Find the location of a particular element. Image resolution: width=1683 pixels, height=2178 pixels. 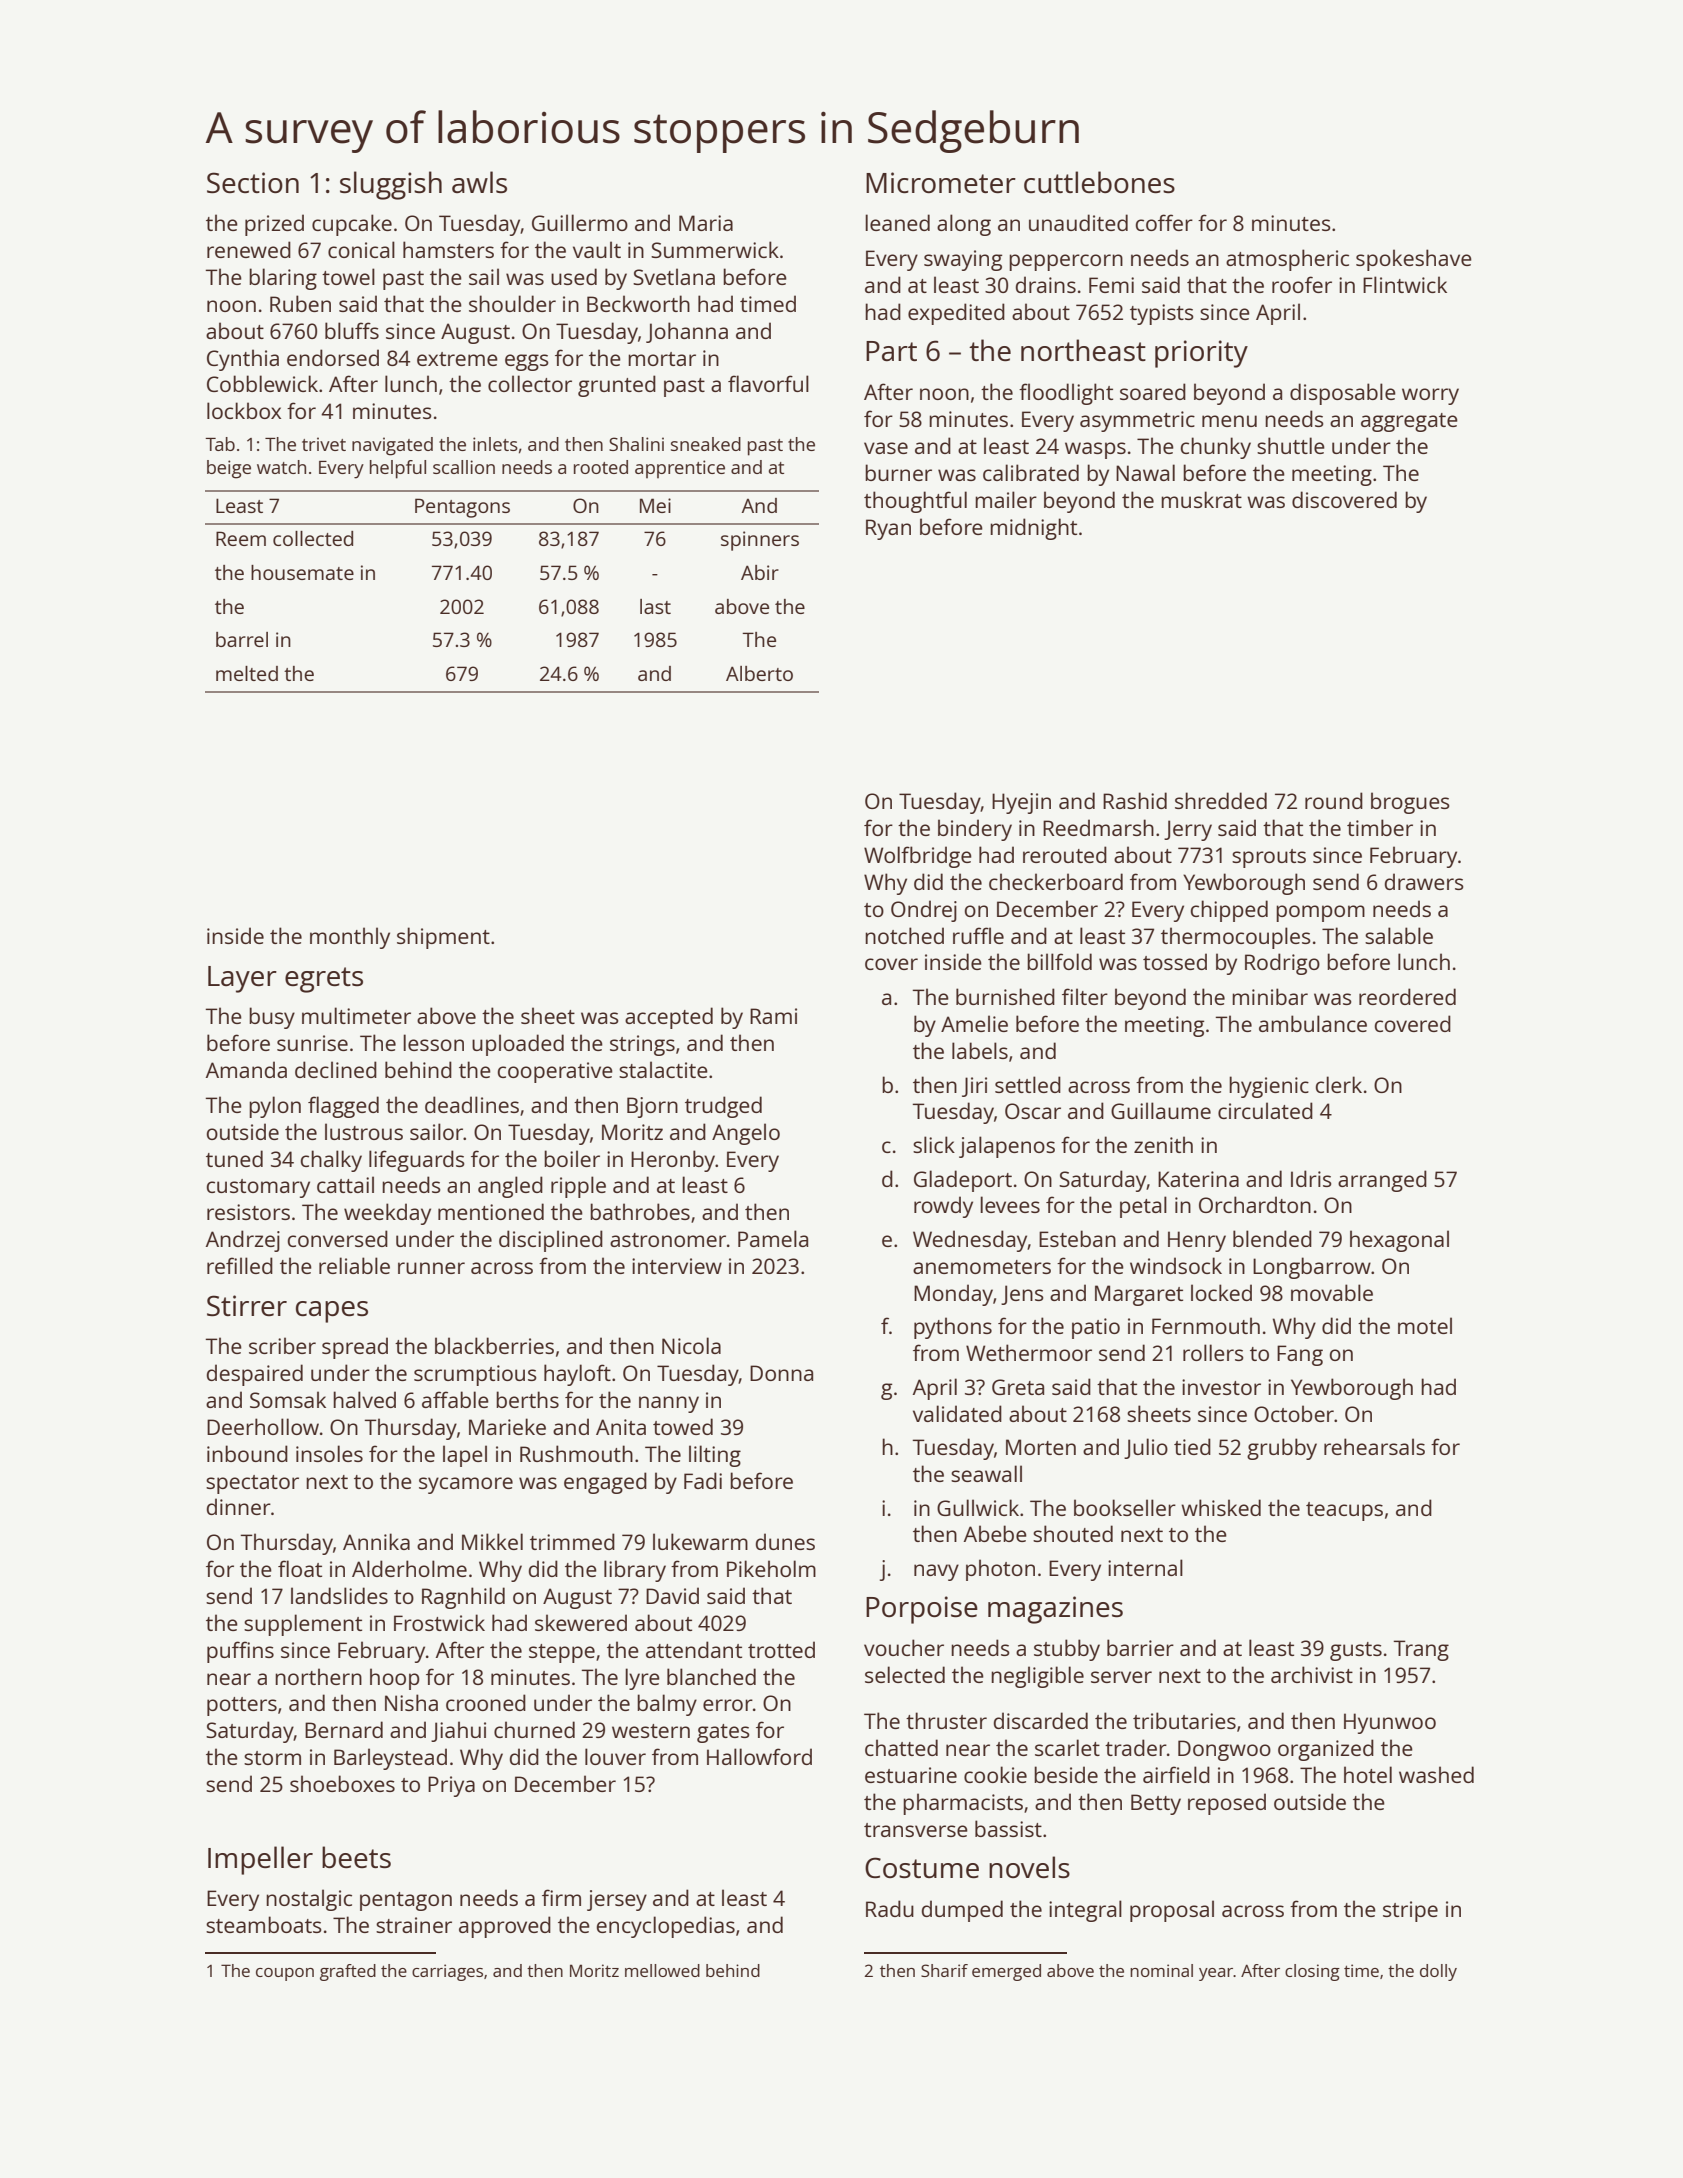

reliable is located at coordinates (354, 1265).
